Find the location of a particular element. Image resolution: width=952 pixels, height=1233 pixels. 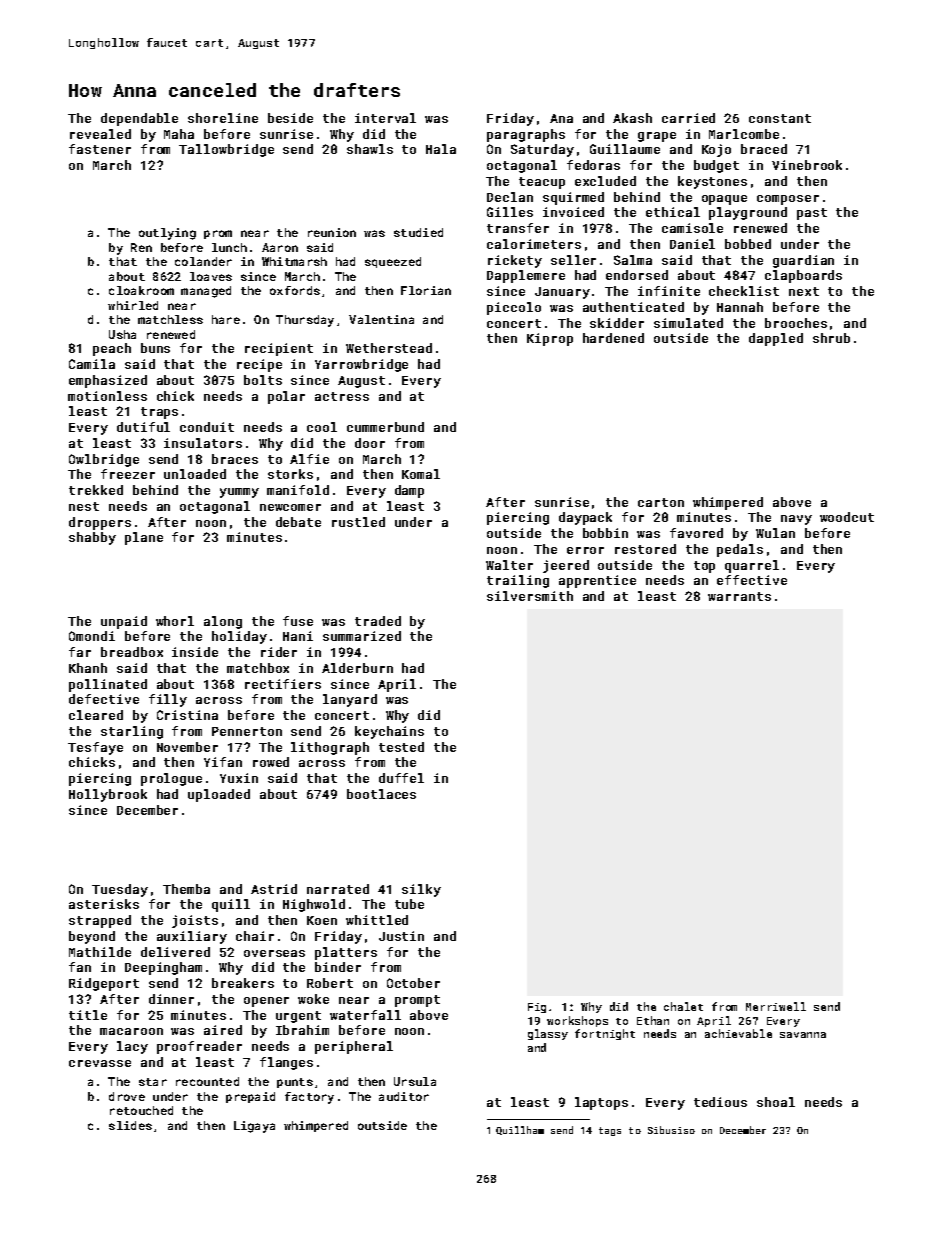

tags is located at coordinates (610, 1131).
